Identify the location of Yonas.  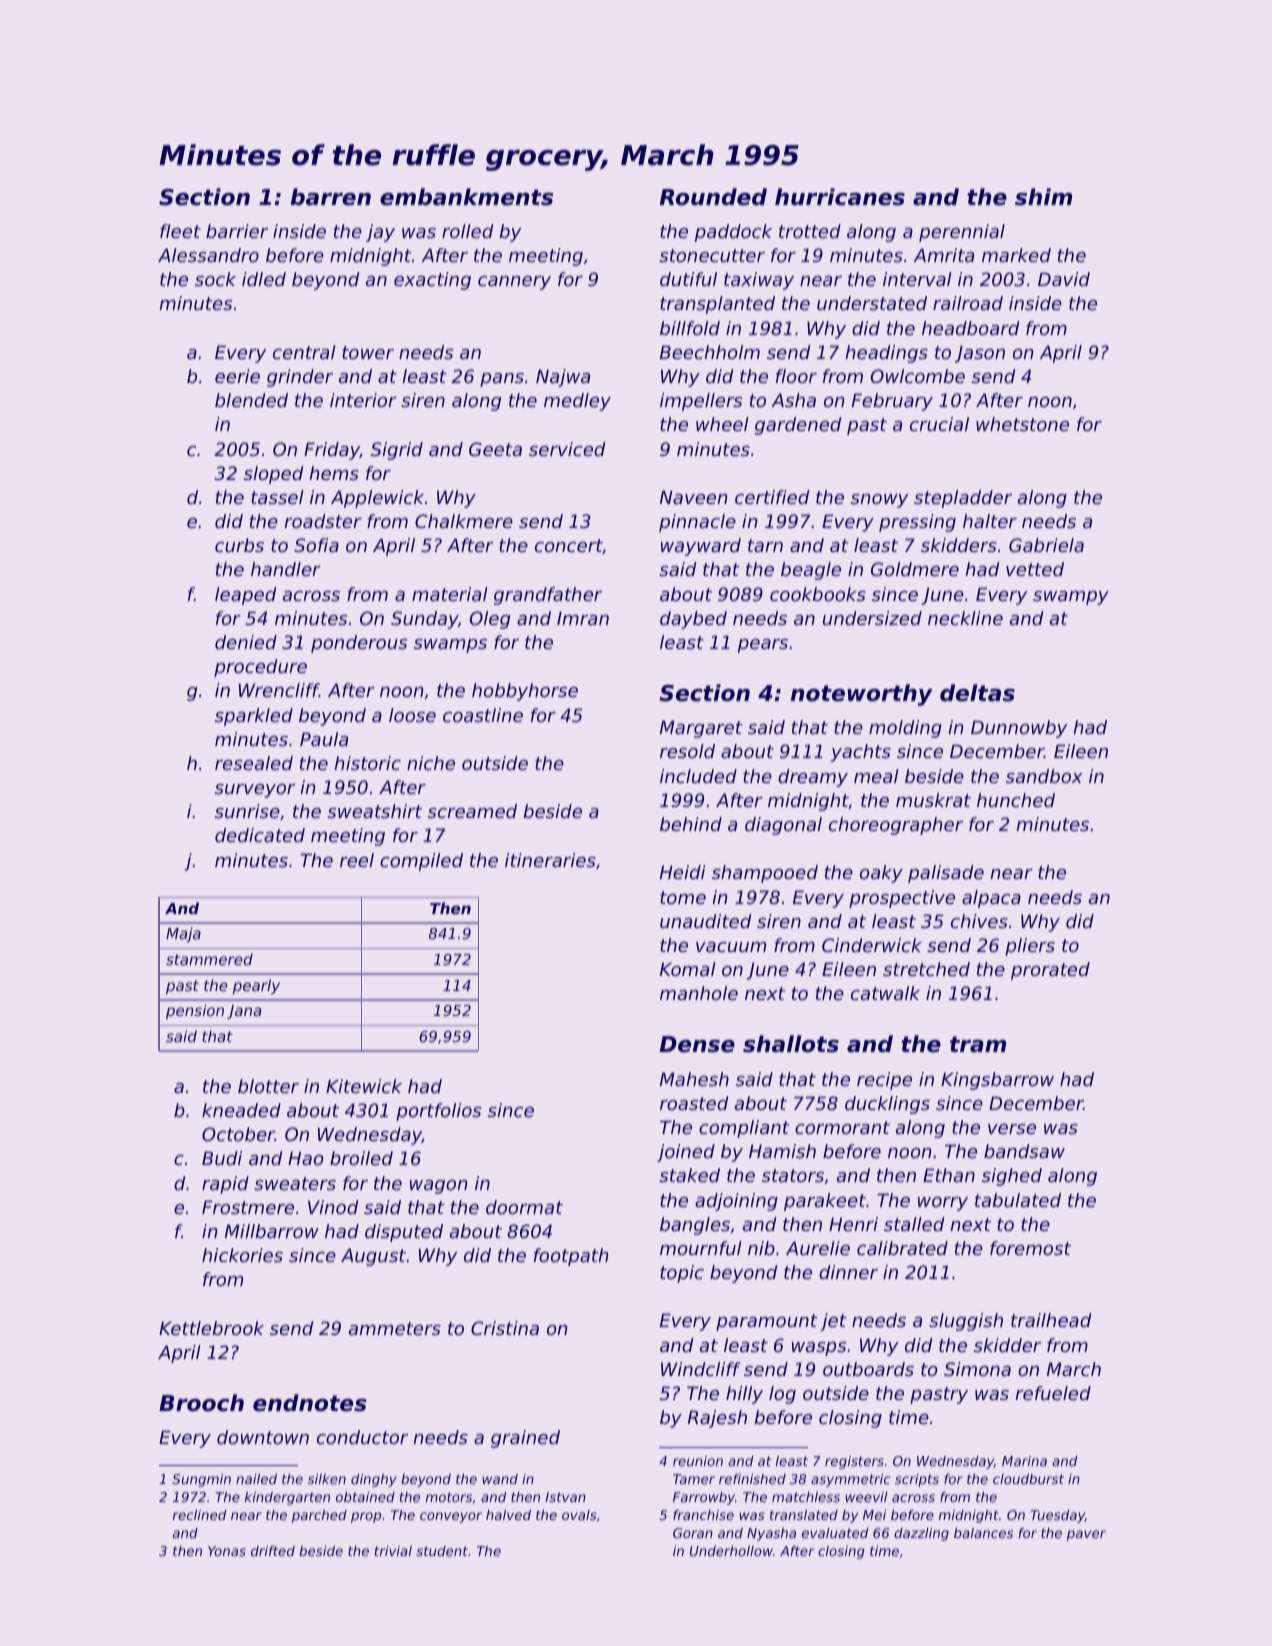
(227, 1551).
